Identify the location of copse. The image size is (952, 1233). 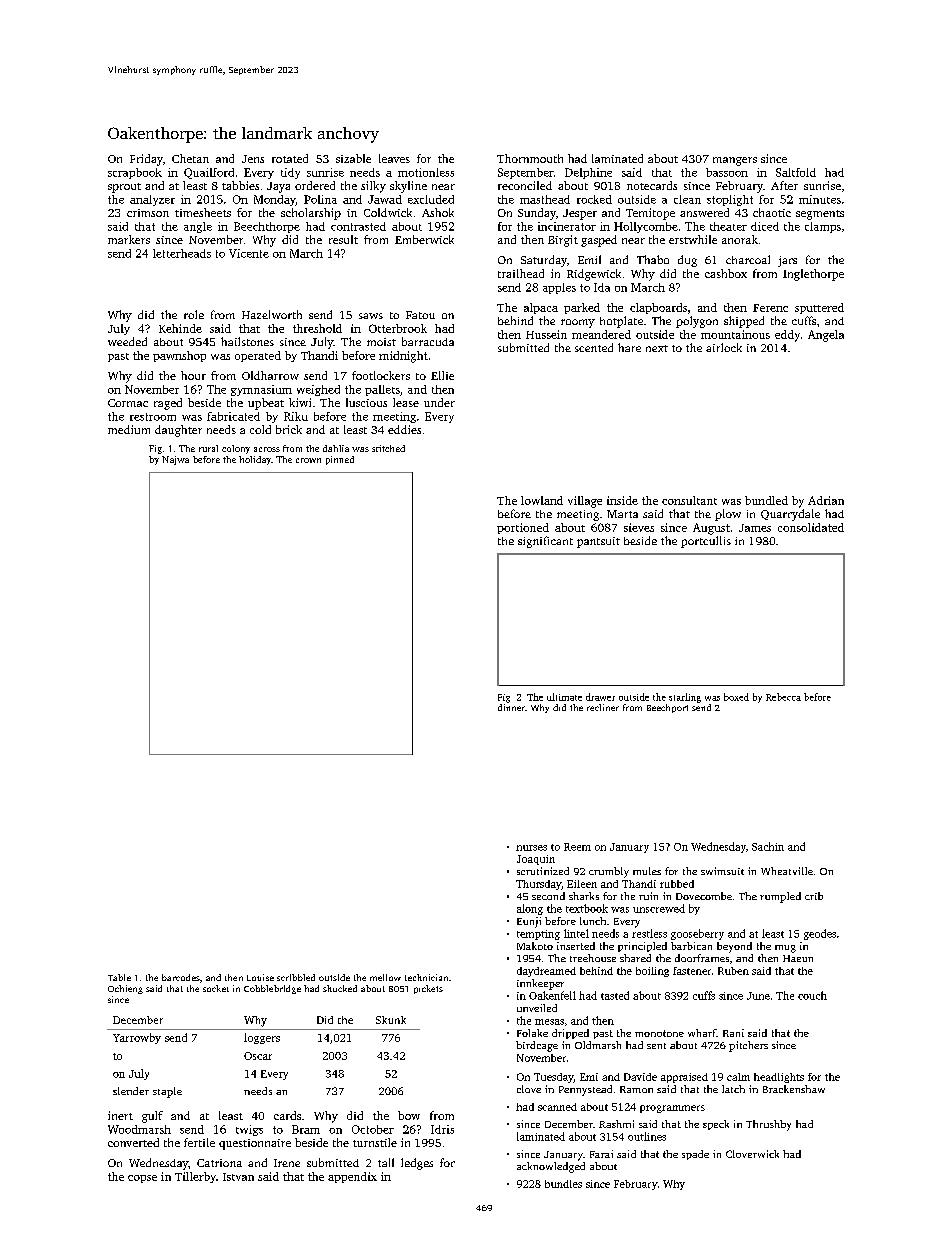
(142, 1179).
